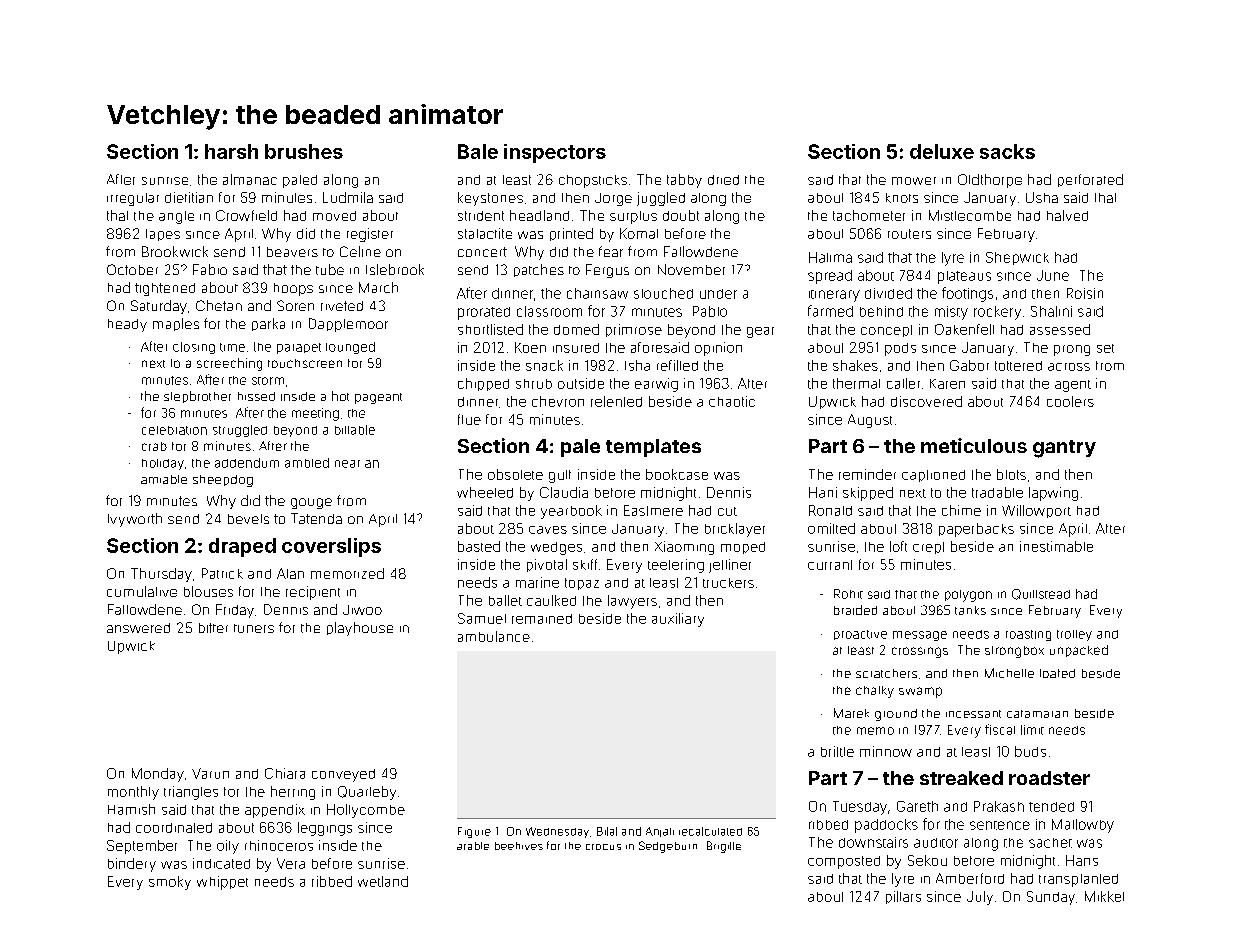 This screenshot has width=1233, height=952. Describe the element at coordinates (1072, 350) in the screenshot. I see `prong` at that location.
